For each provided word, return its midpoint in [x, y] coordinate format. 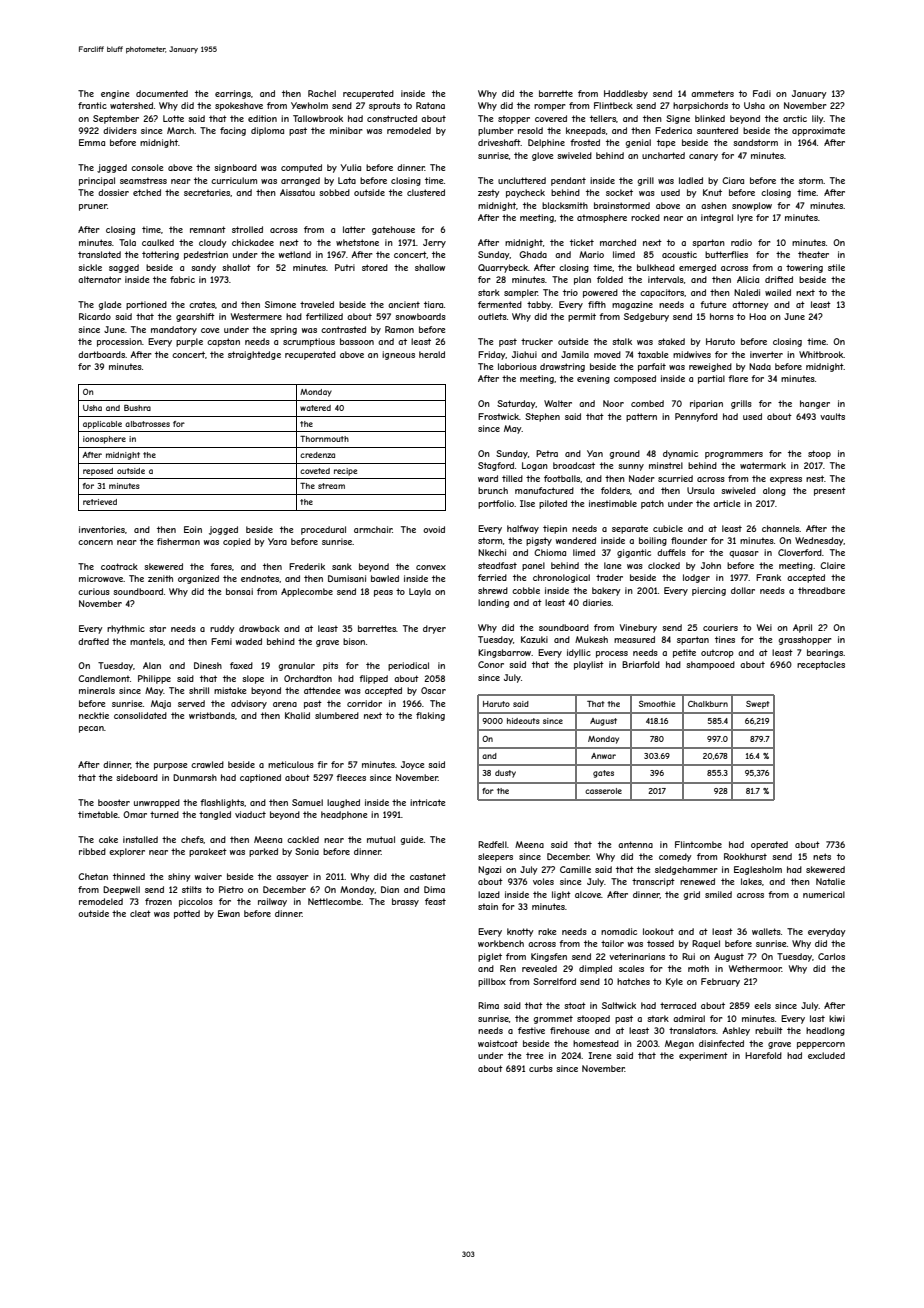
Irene [600, 1055]
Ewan [229, 913]
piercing [709, 591]
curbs [541, 1068]
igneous [398, 355]
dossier [113, 192]
